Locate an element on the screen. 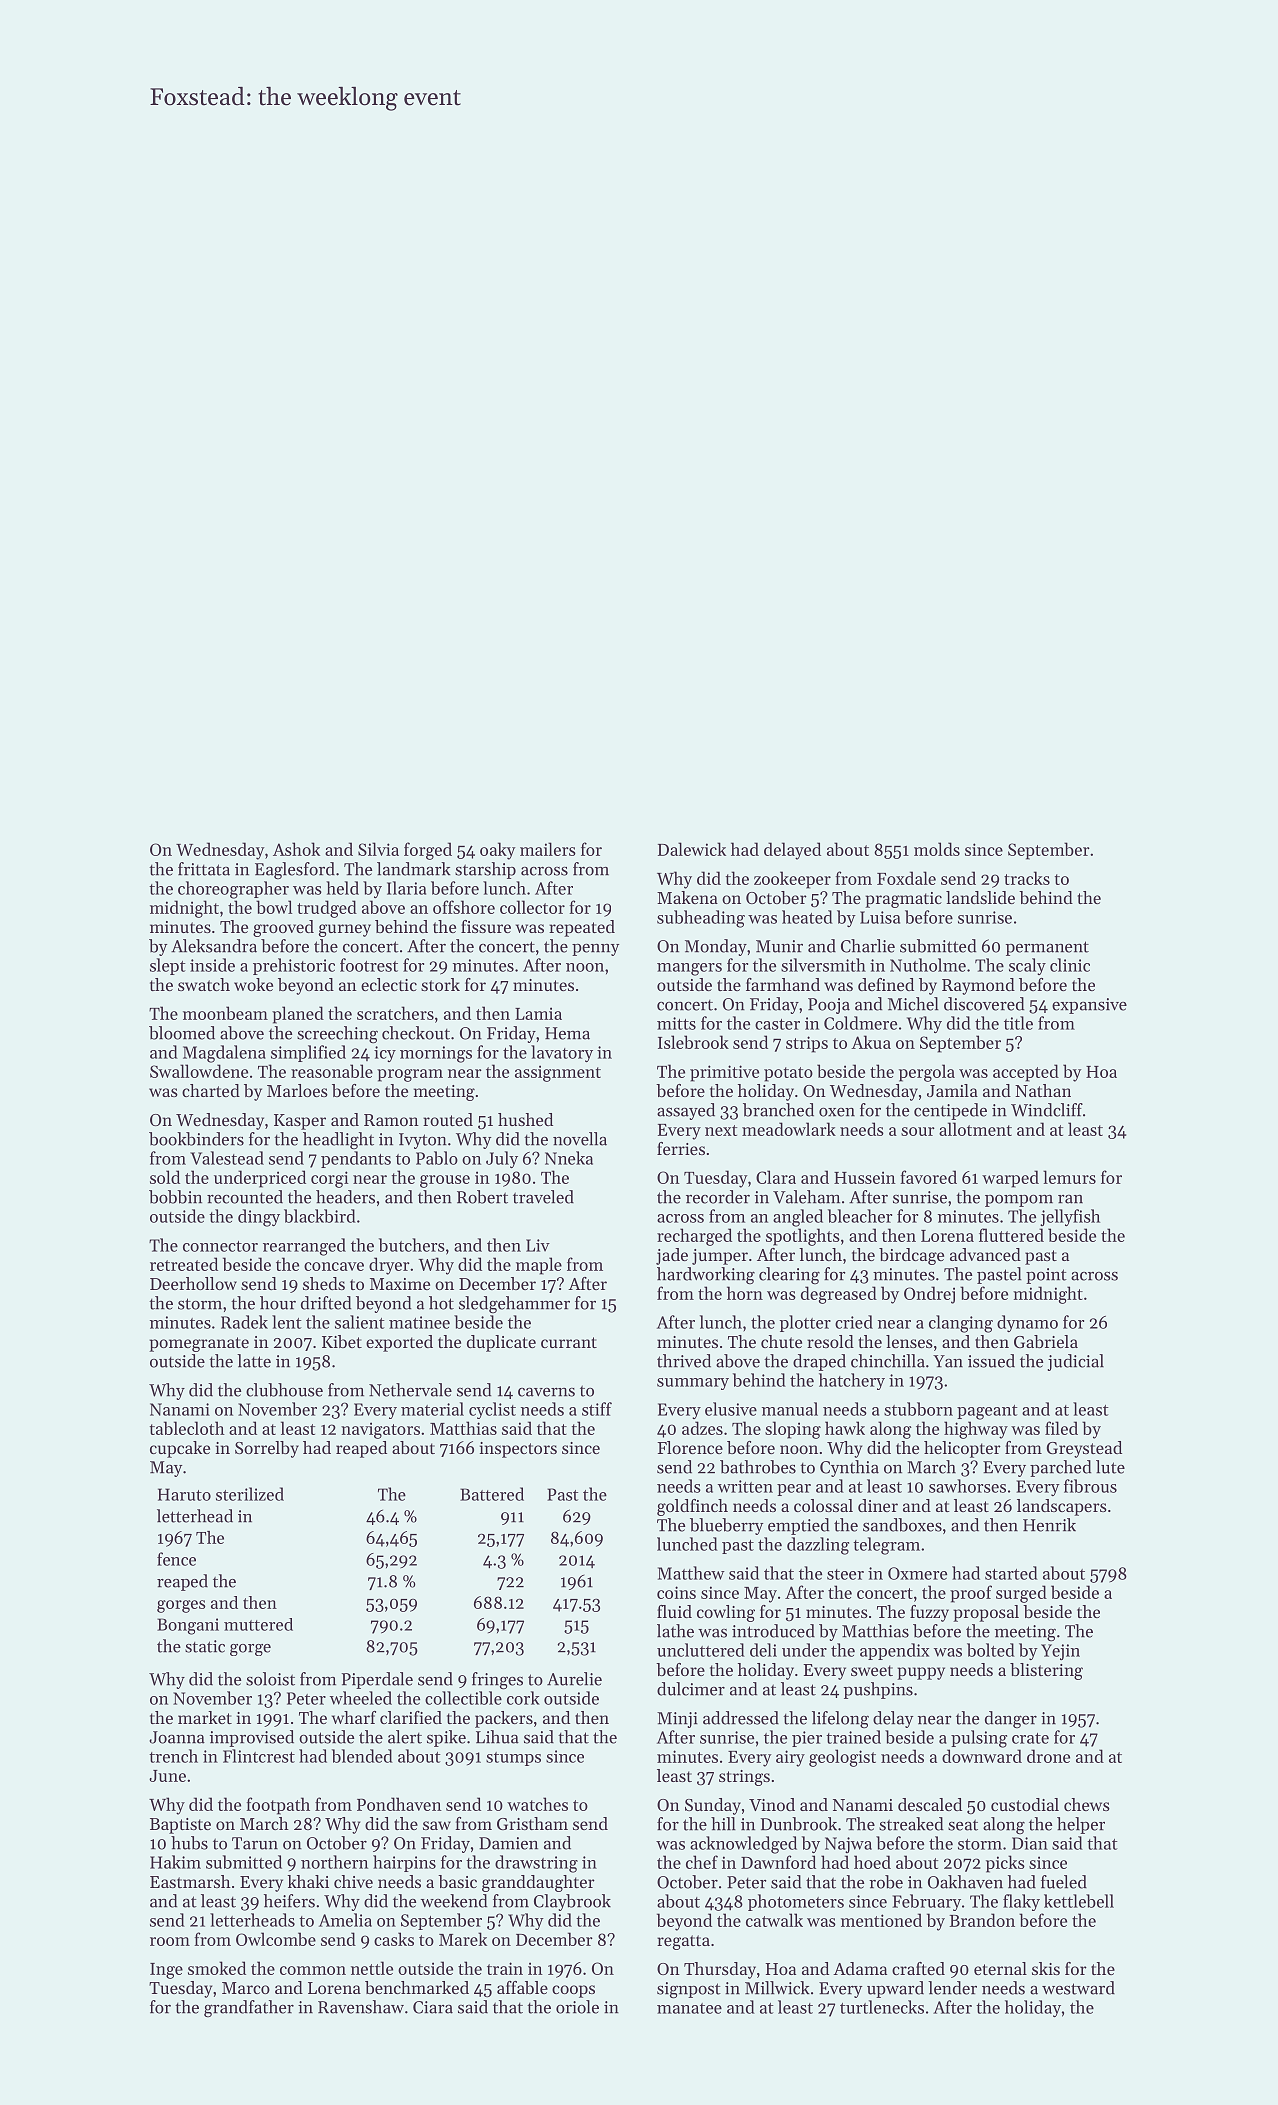 The width and height of the screenshot is (1278, 2105). judicial is located at coordinates (1075, 1362).
